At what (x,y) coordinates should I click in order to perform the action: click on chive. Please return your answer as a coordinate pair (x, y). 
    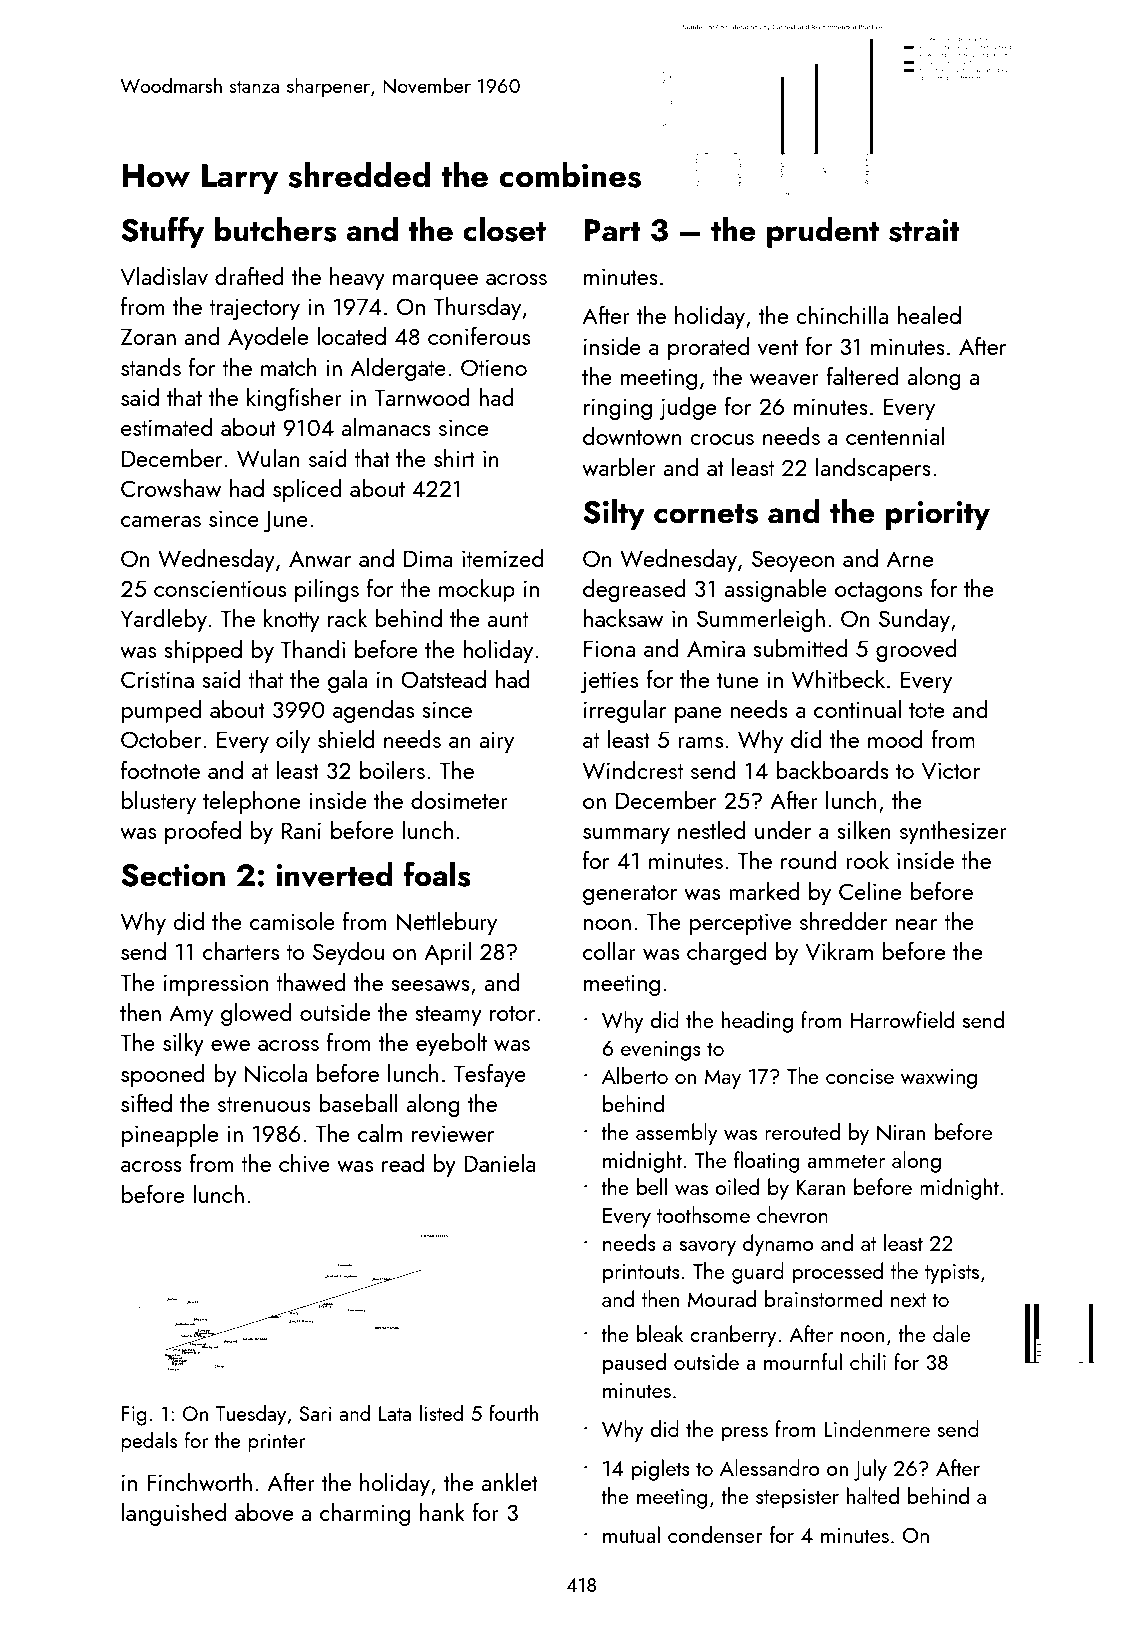
    Looking at the image, I should click on (304, 1163).
